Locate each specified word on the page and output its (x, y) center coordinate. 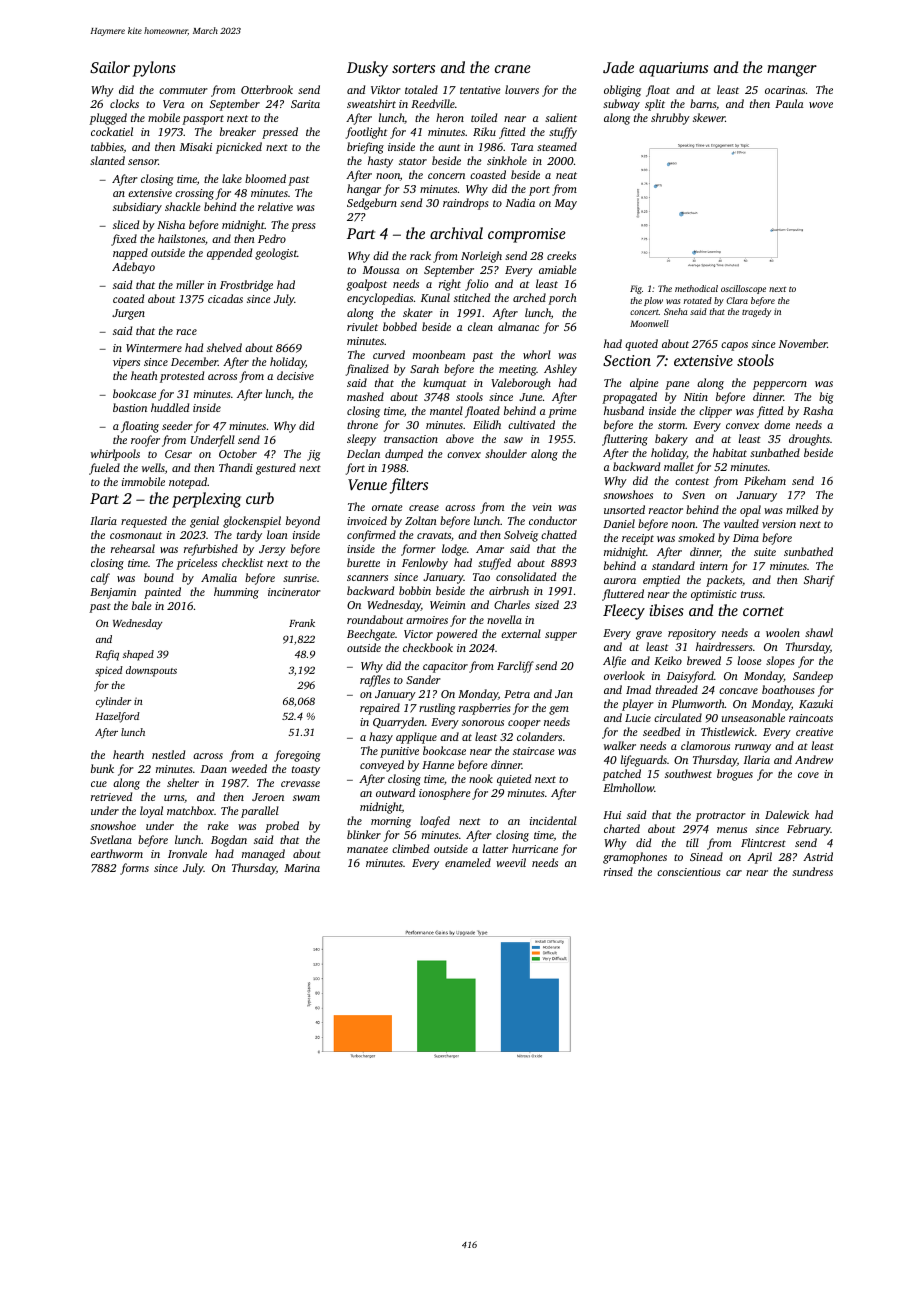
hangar (364, 190)
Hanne (438, 765)
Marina (302, 868)
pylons (154, 69)
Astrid (818, 856)
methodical (696, 288)
